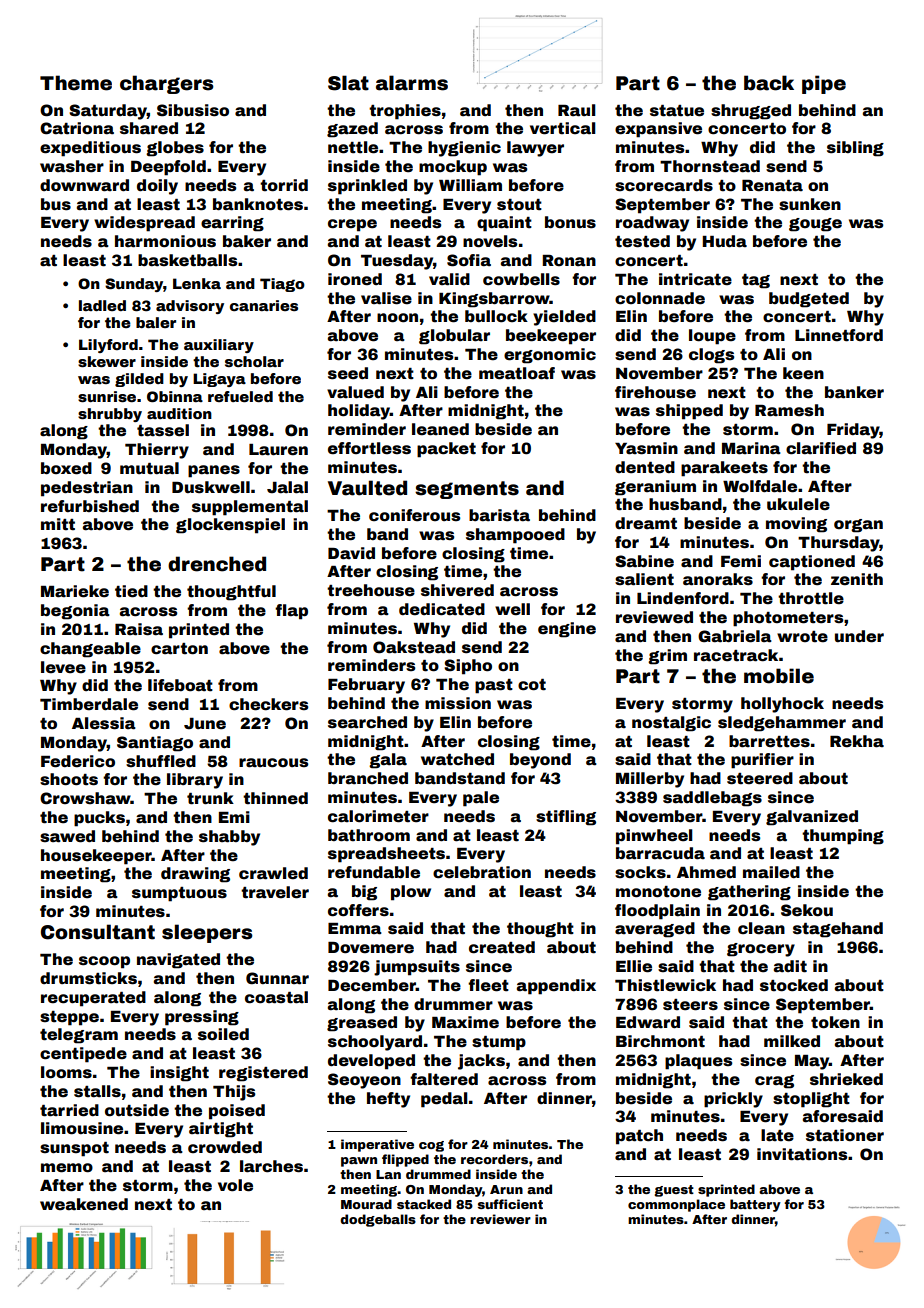 The width and height of the screenshot is (924, 1308). I want to click on sleepers, so click(207, 933).
